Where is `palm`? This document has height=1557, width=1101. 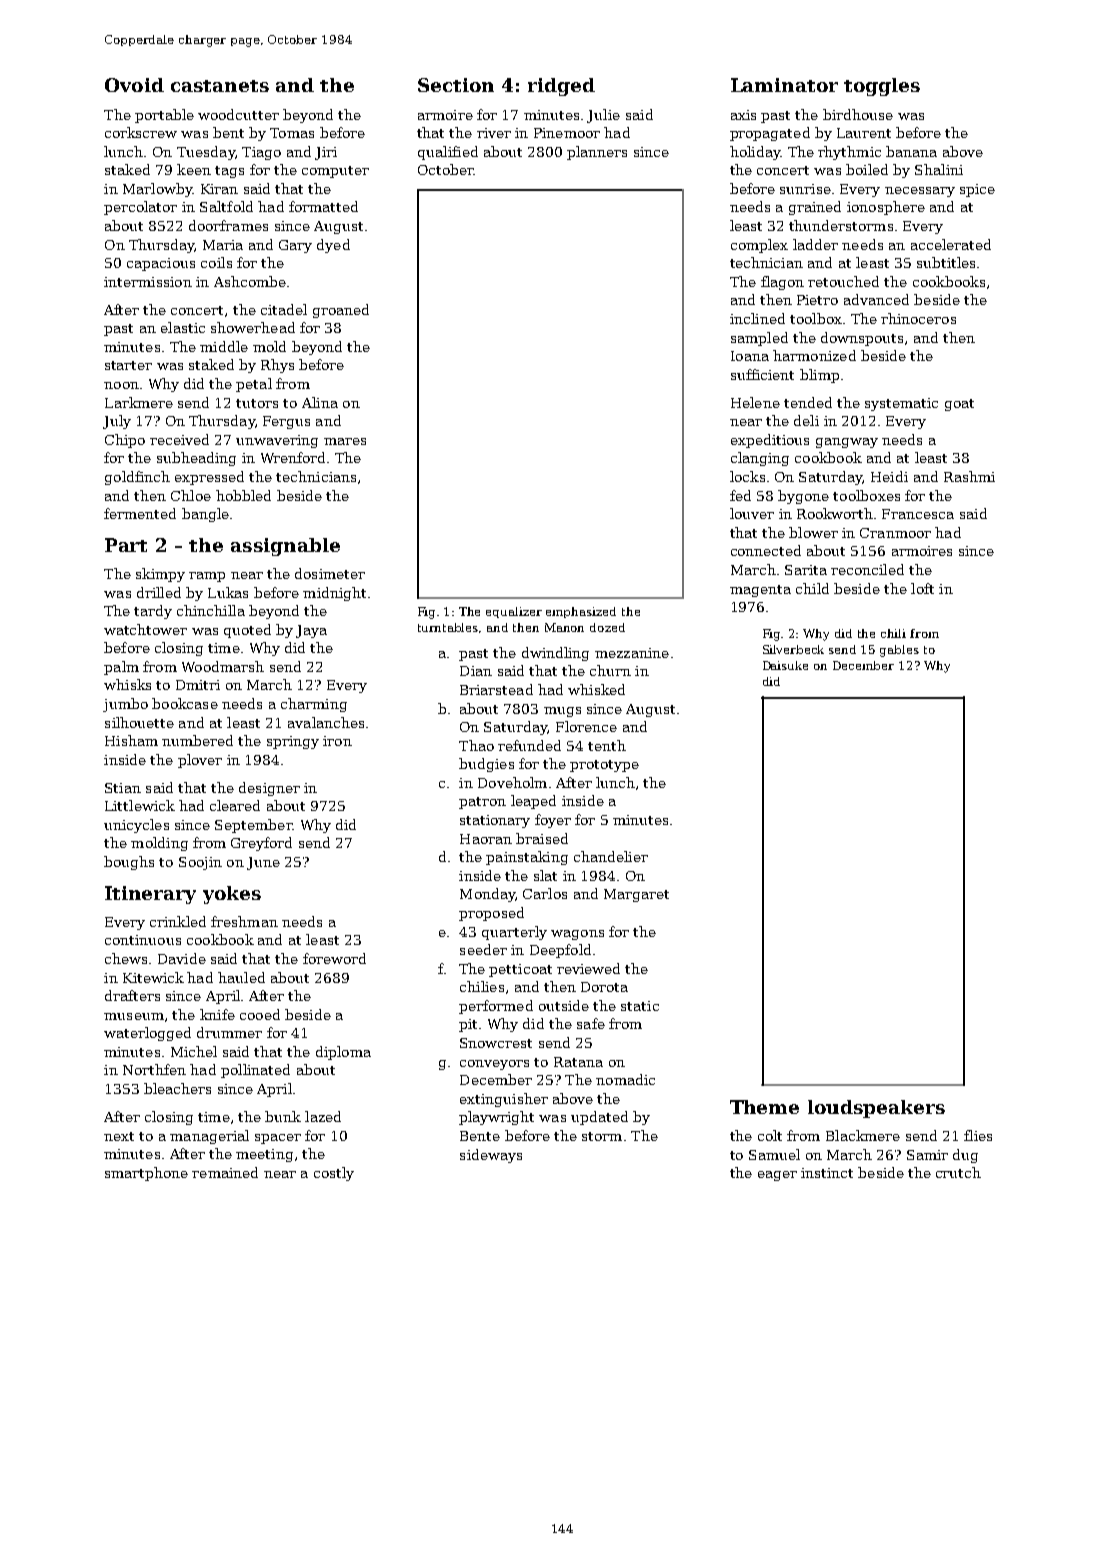
palm is located at coordinates (121, 668).
